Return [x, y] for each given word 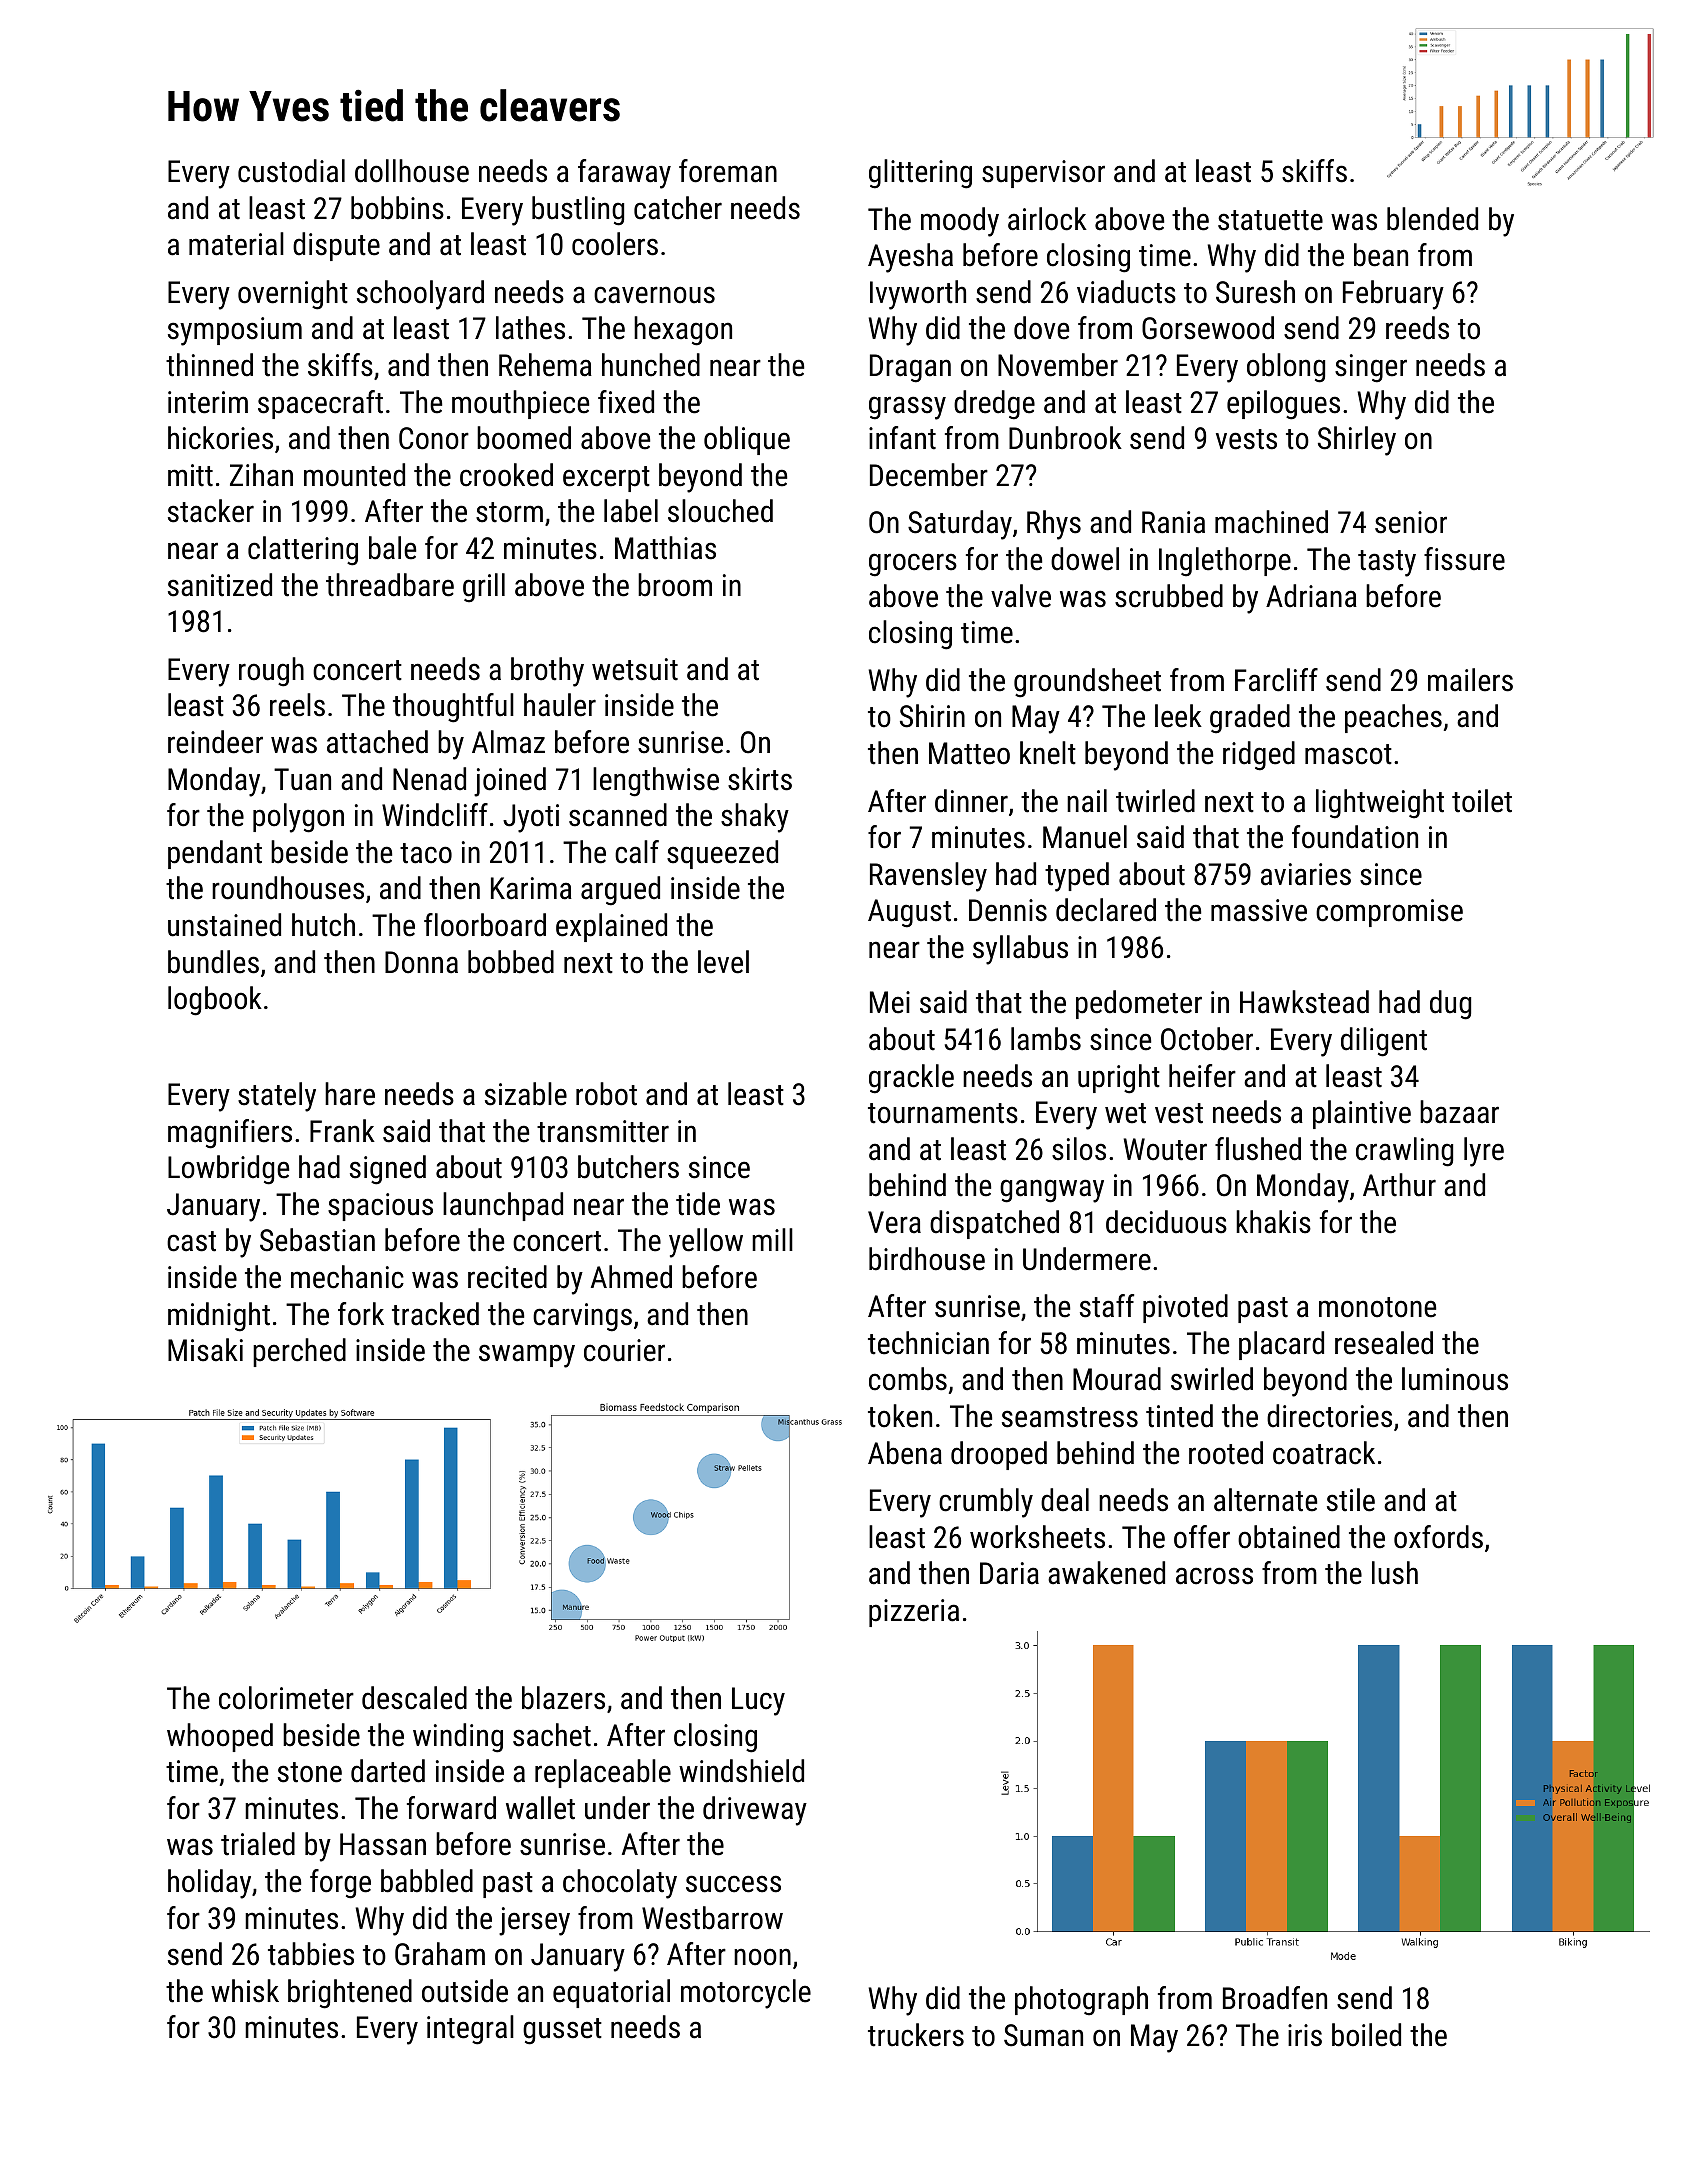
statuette [1270, 220]
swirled [1212, 1379]
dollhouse [412, 171]
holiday [209, 1884]
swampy [527, 1356]
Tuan [302, 779]
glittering [920, 174]
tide [698, 1204]
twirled [1155, 801]
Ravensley [928, 877]
